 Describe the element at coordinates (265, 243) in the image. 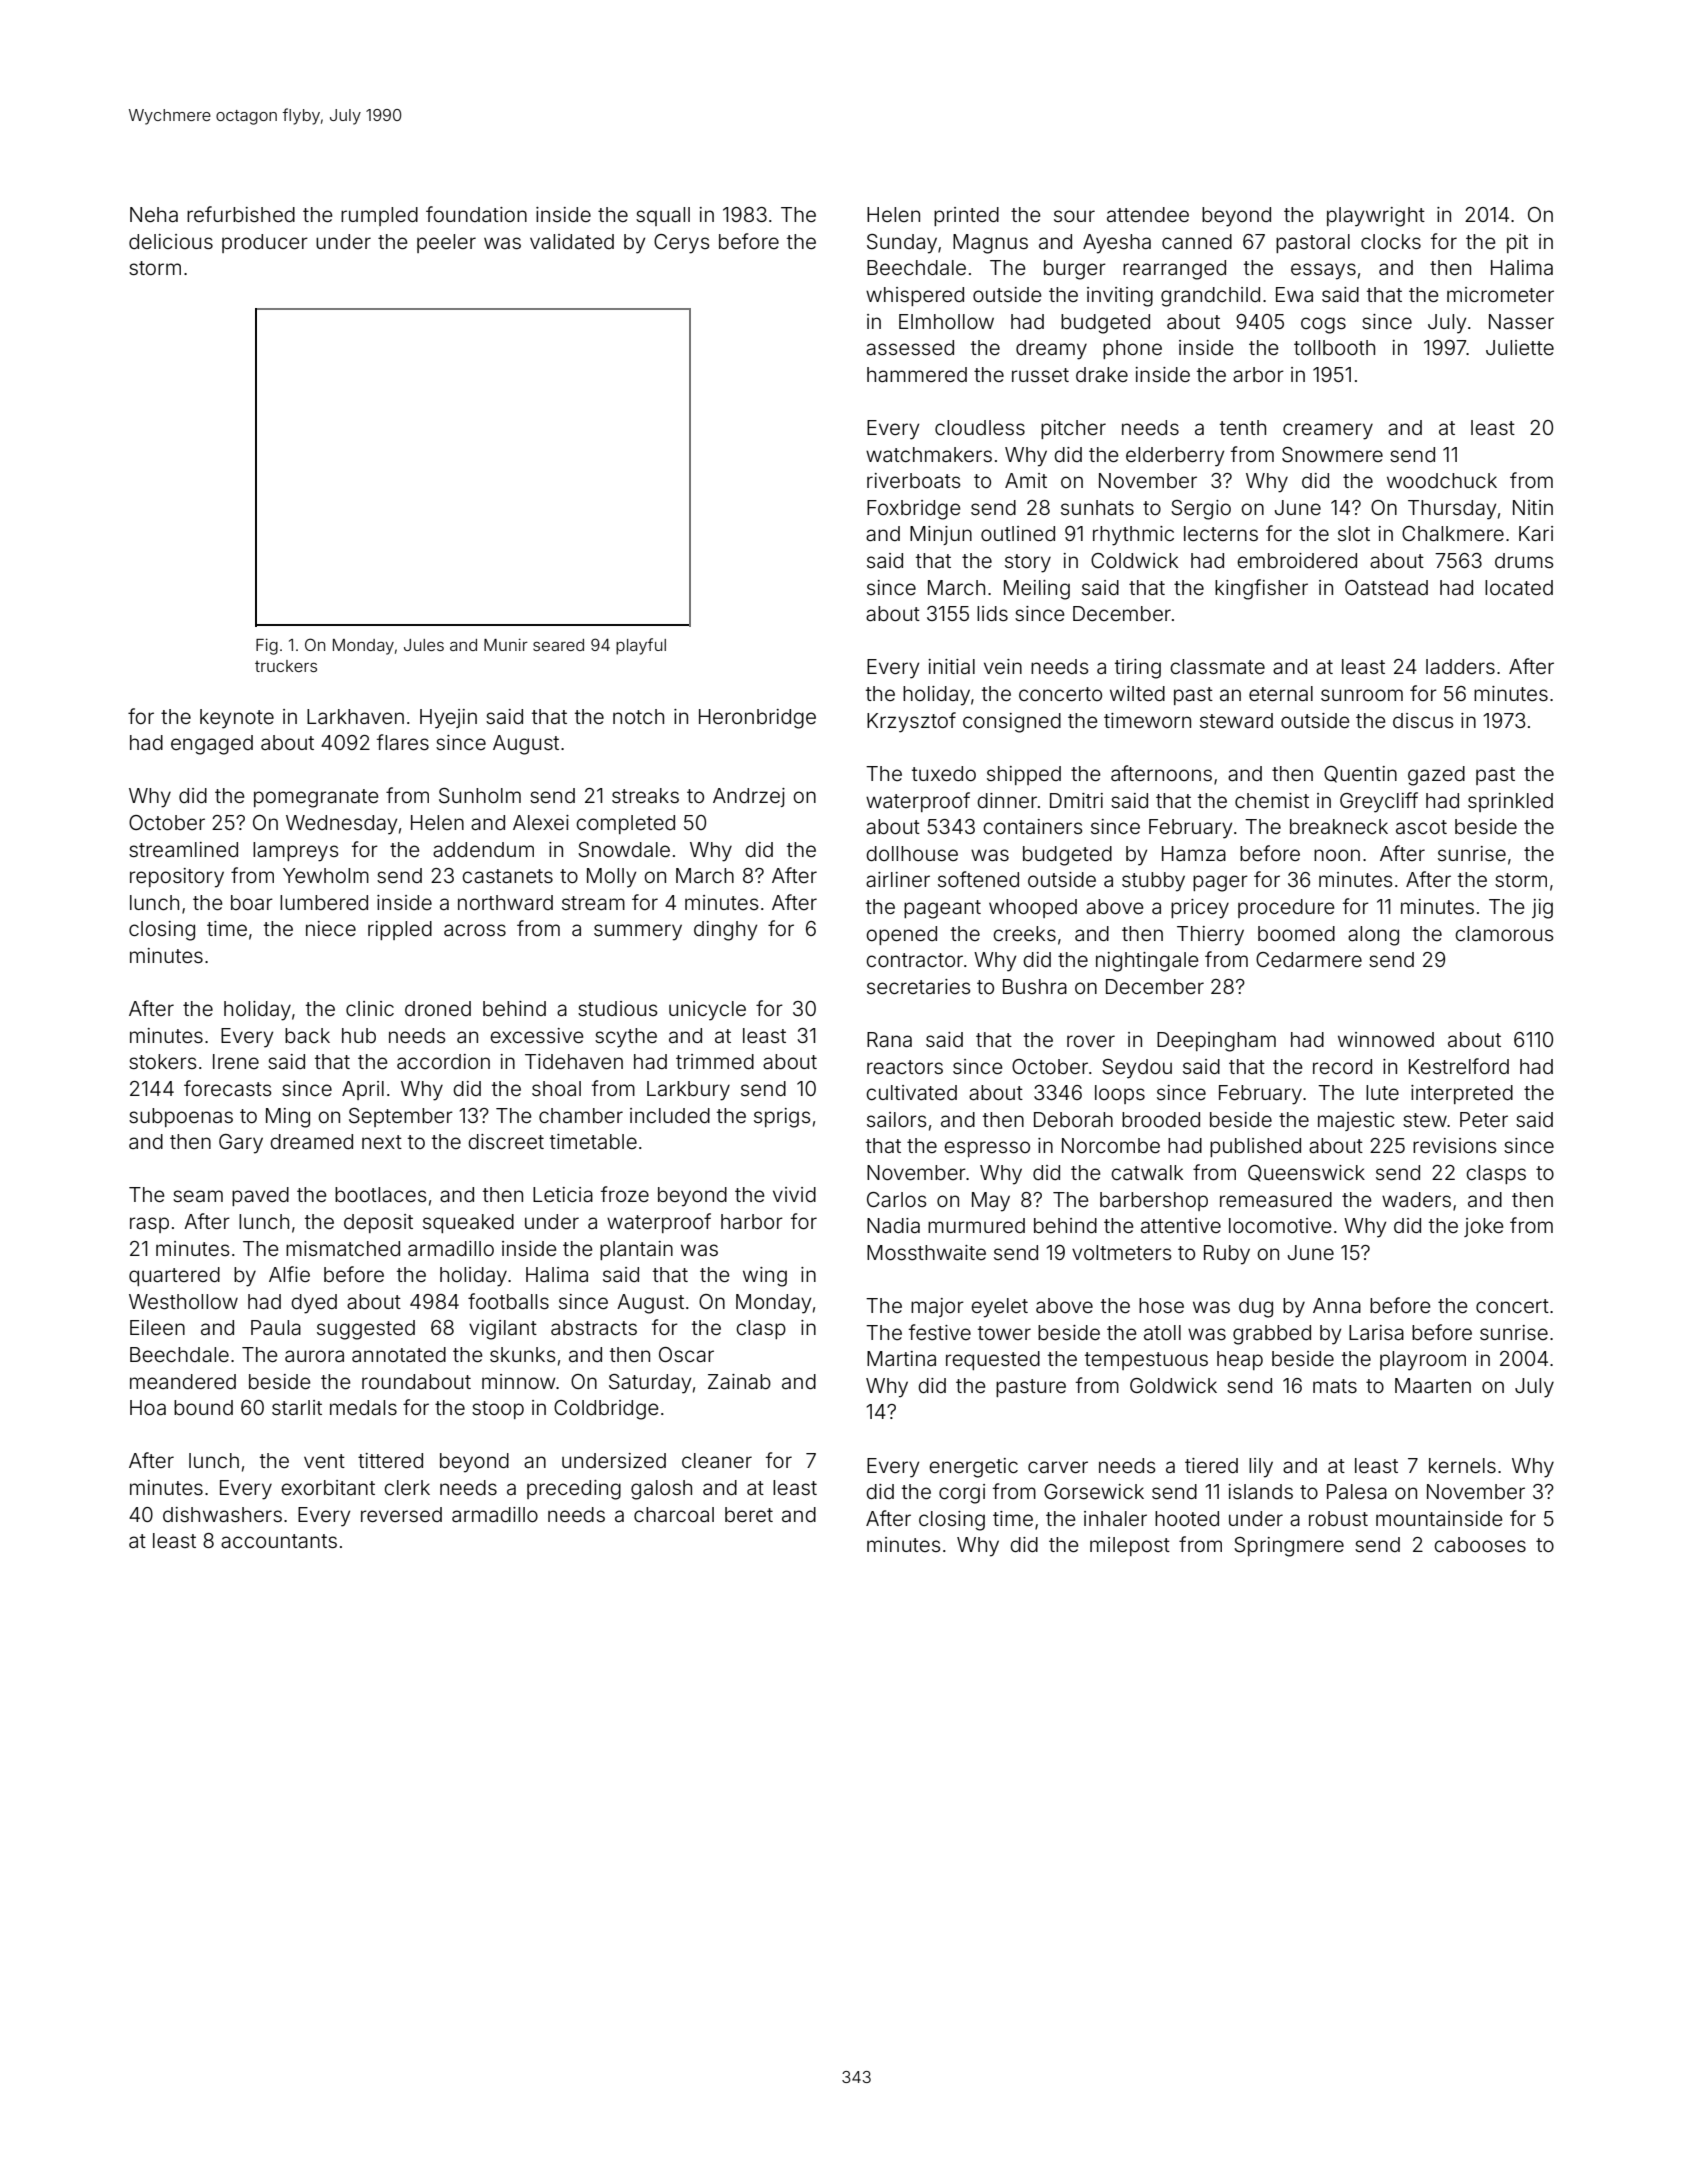

I see `producer` at that location.
